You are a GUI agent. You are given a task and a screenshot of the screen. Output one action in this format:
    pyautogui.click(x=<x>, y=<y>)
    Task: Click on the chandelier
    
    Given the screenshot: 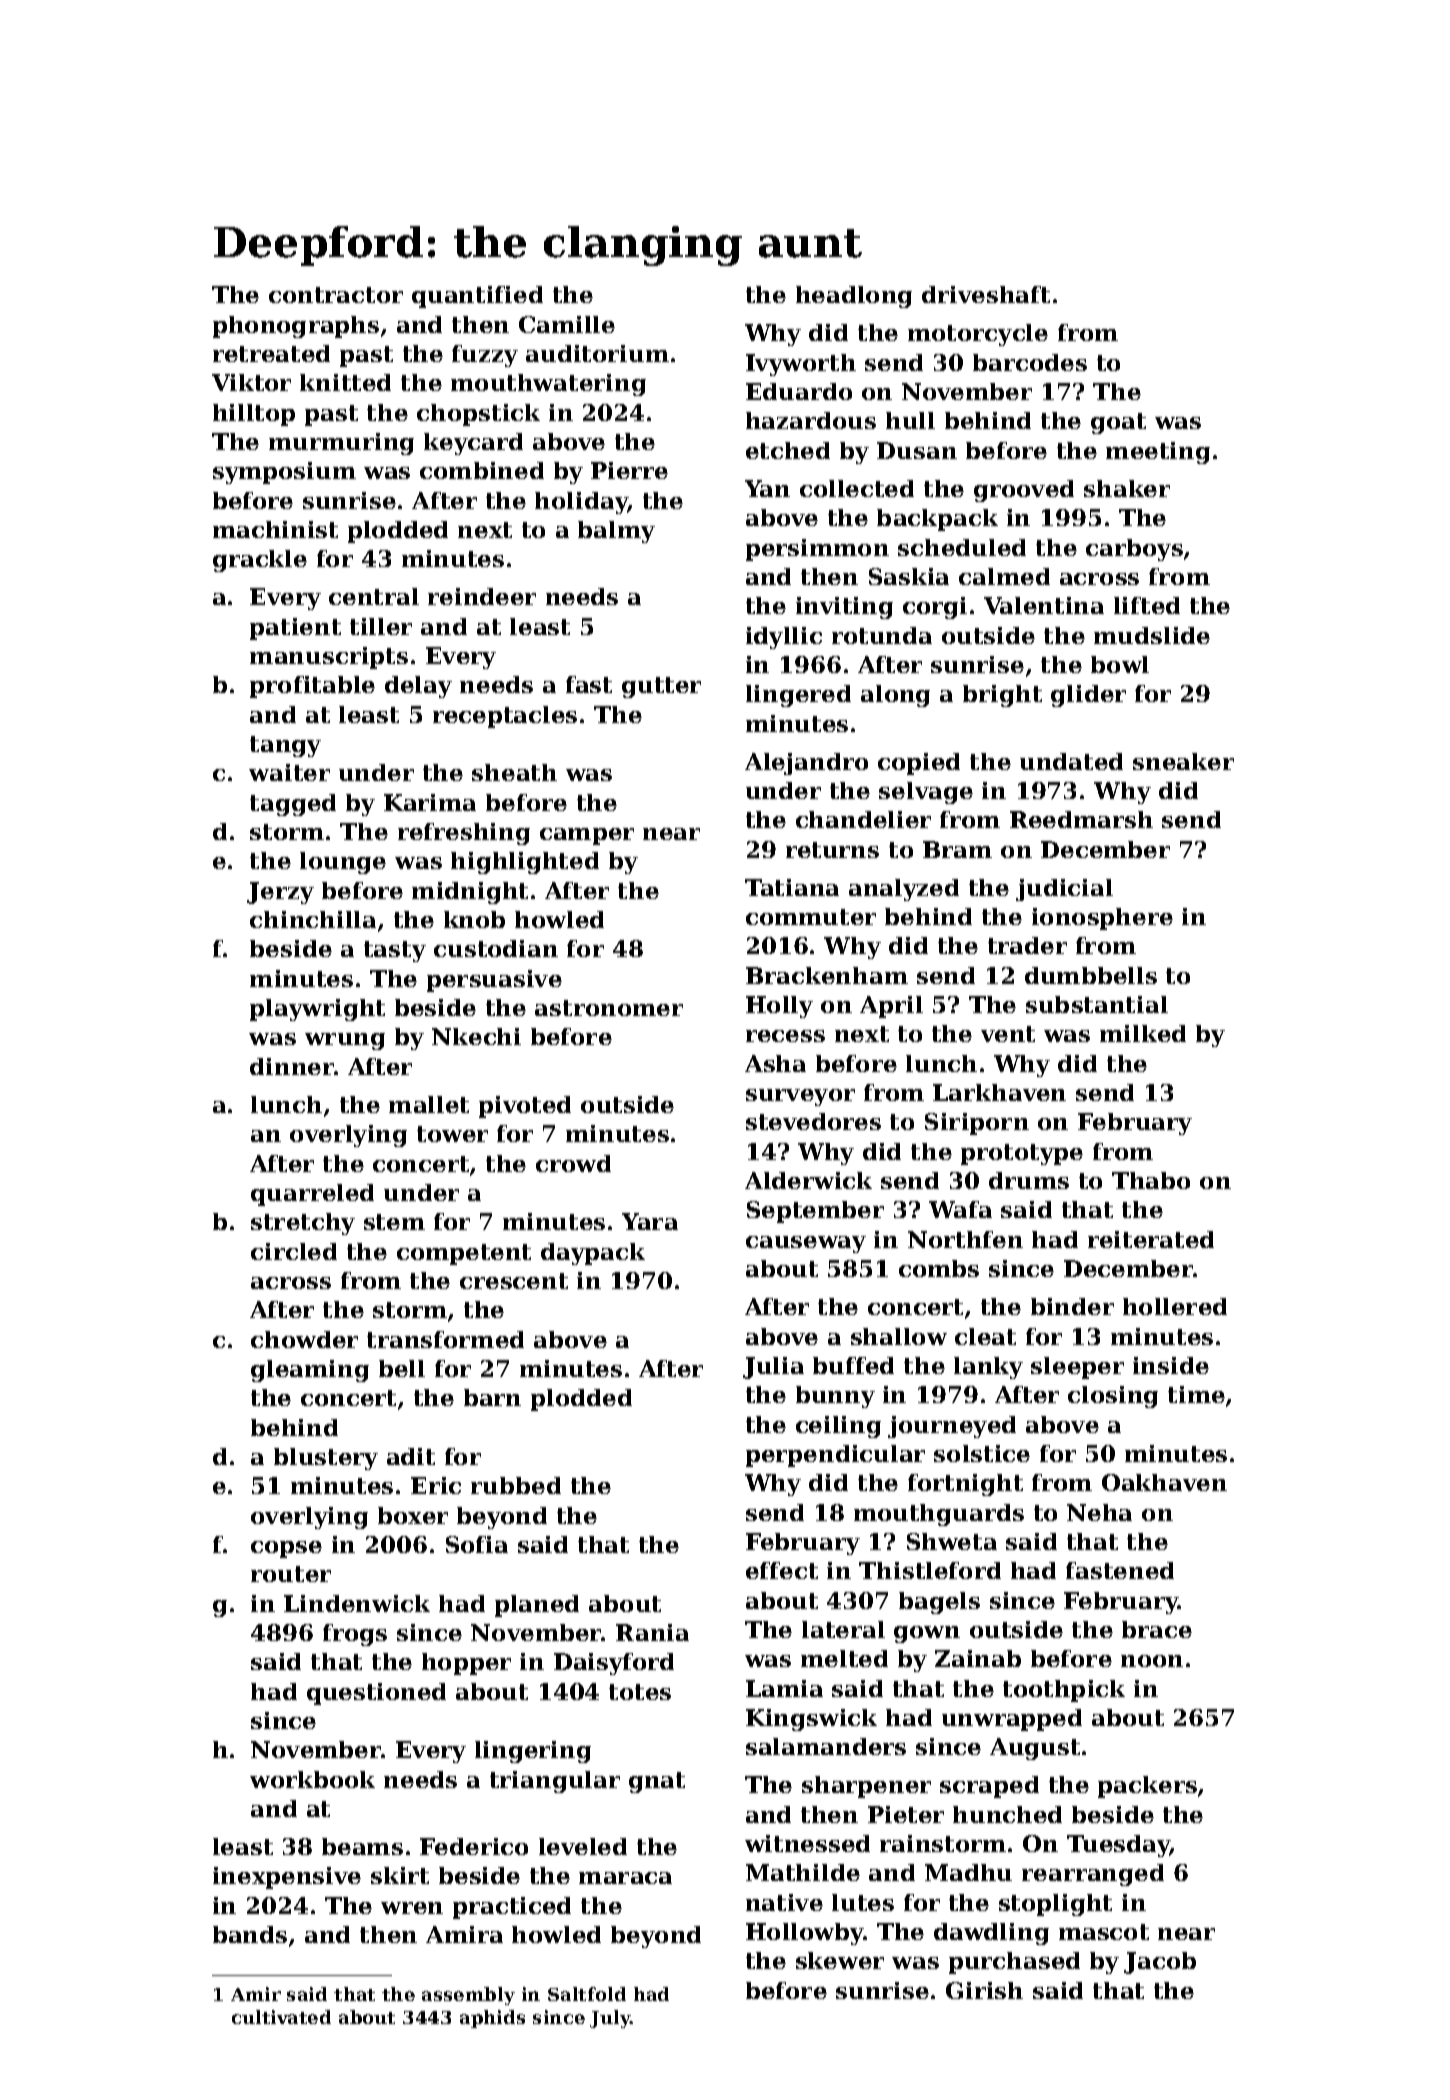 What is the action you would take?
    pyautogui.click(x=863, y=819)
